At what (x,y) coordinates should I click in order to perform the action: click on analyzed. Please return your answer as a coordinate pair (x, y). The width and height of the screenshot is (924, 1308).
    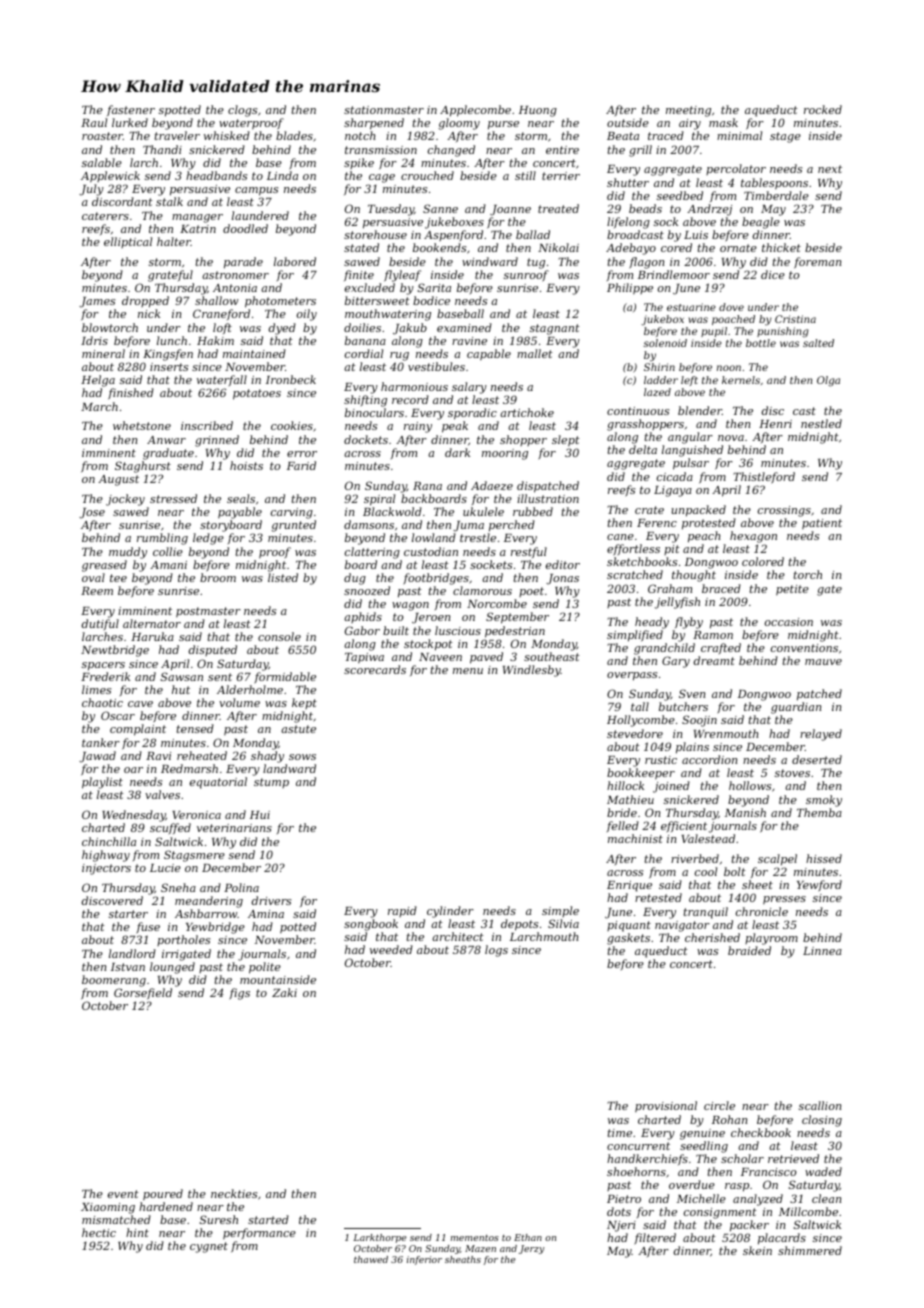
    Looking at the image, I should click on (758, 1200).
